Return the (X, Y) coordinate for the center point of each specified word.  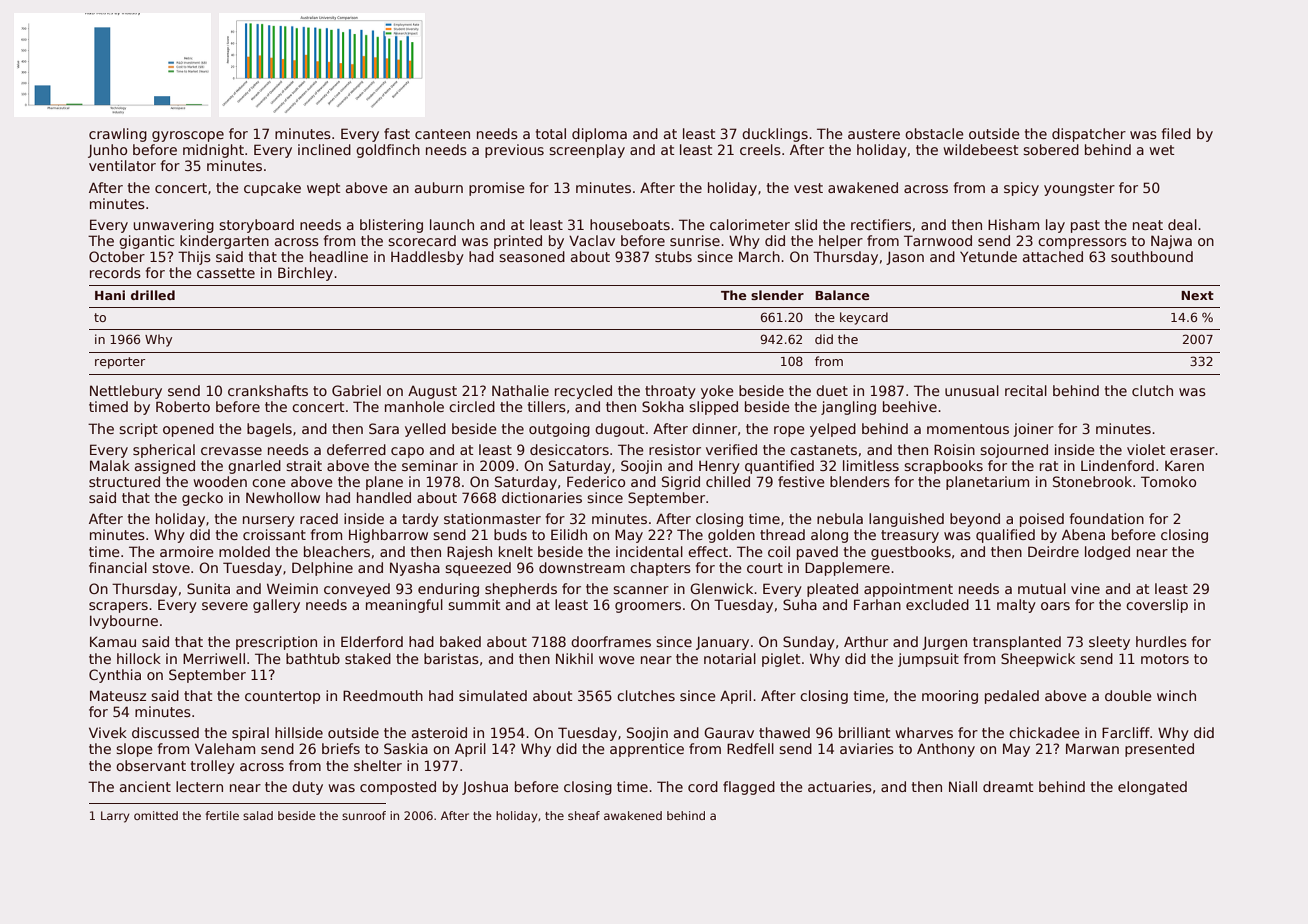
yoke (717, 392)
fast (397, 133)
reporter (120, 363)
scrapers (118, 607)
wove (617, 660)
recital (1026, 390)
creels (760, 149)
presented (1159, 750)
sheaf (584, 815)
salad (258, 815)
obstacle (934, 133)
